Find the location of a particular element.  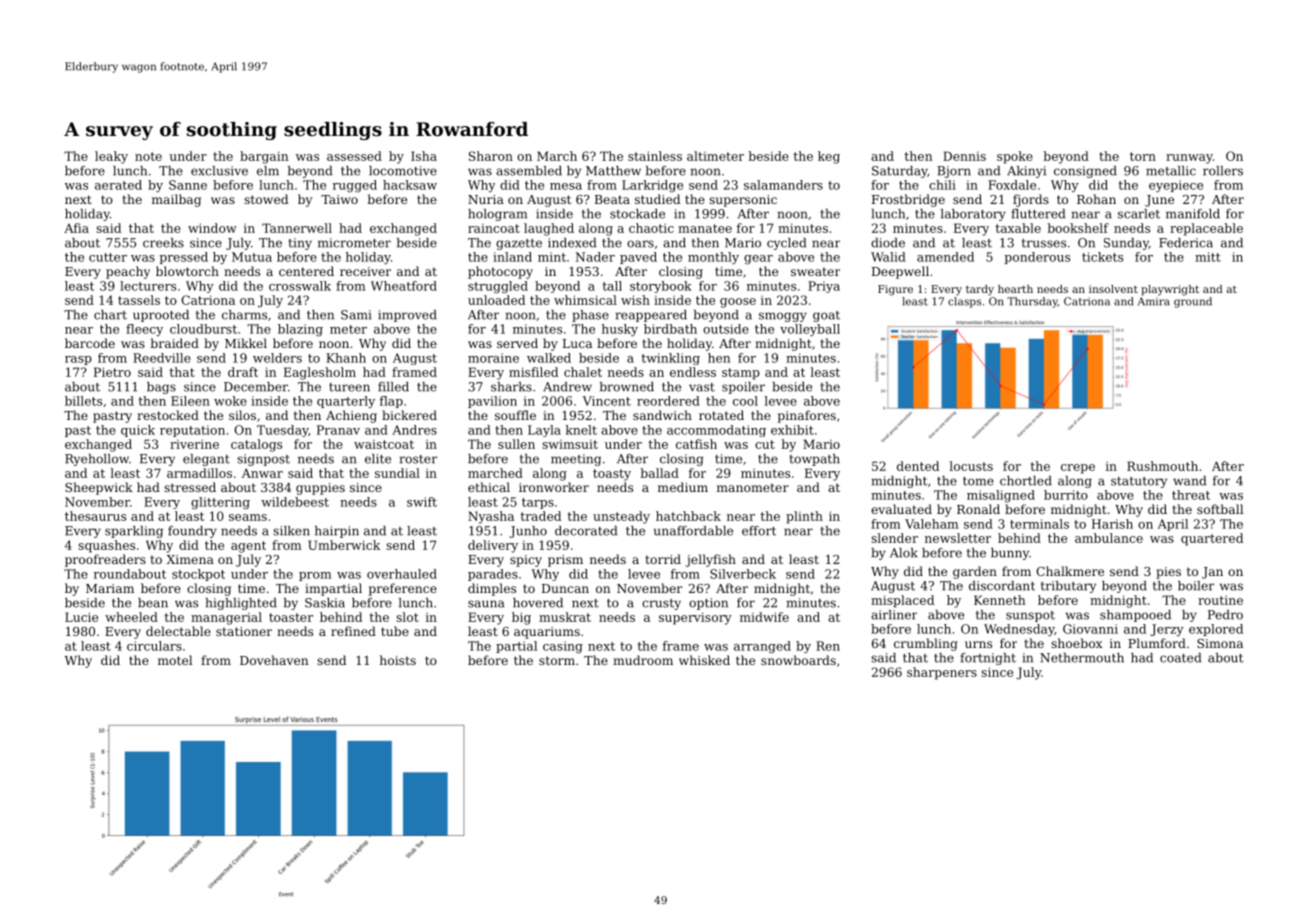

billets is located at coordinates (83, 401).
